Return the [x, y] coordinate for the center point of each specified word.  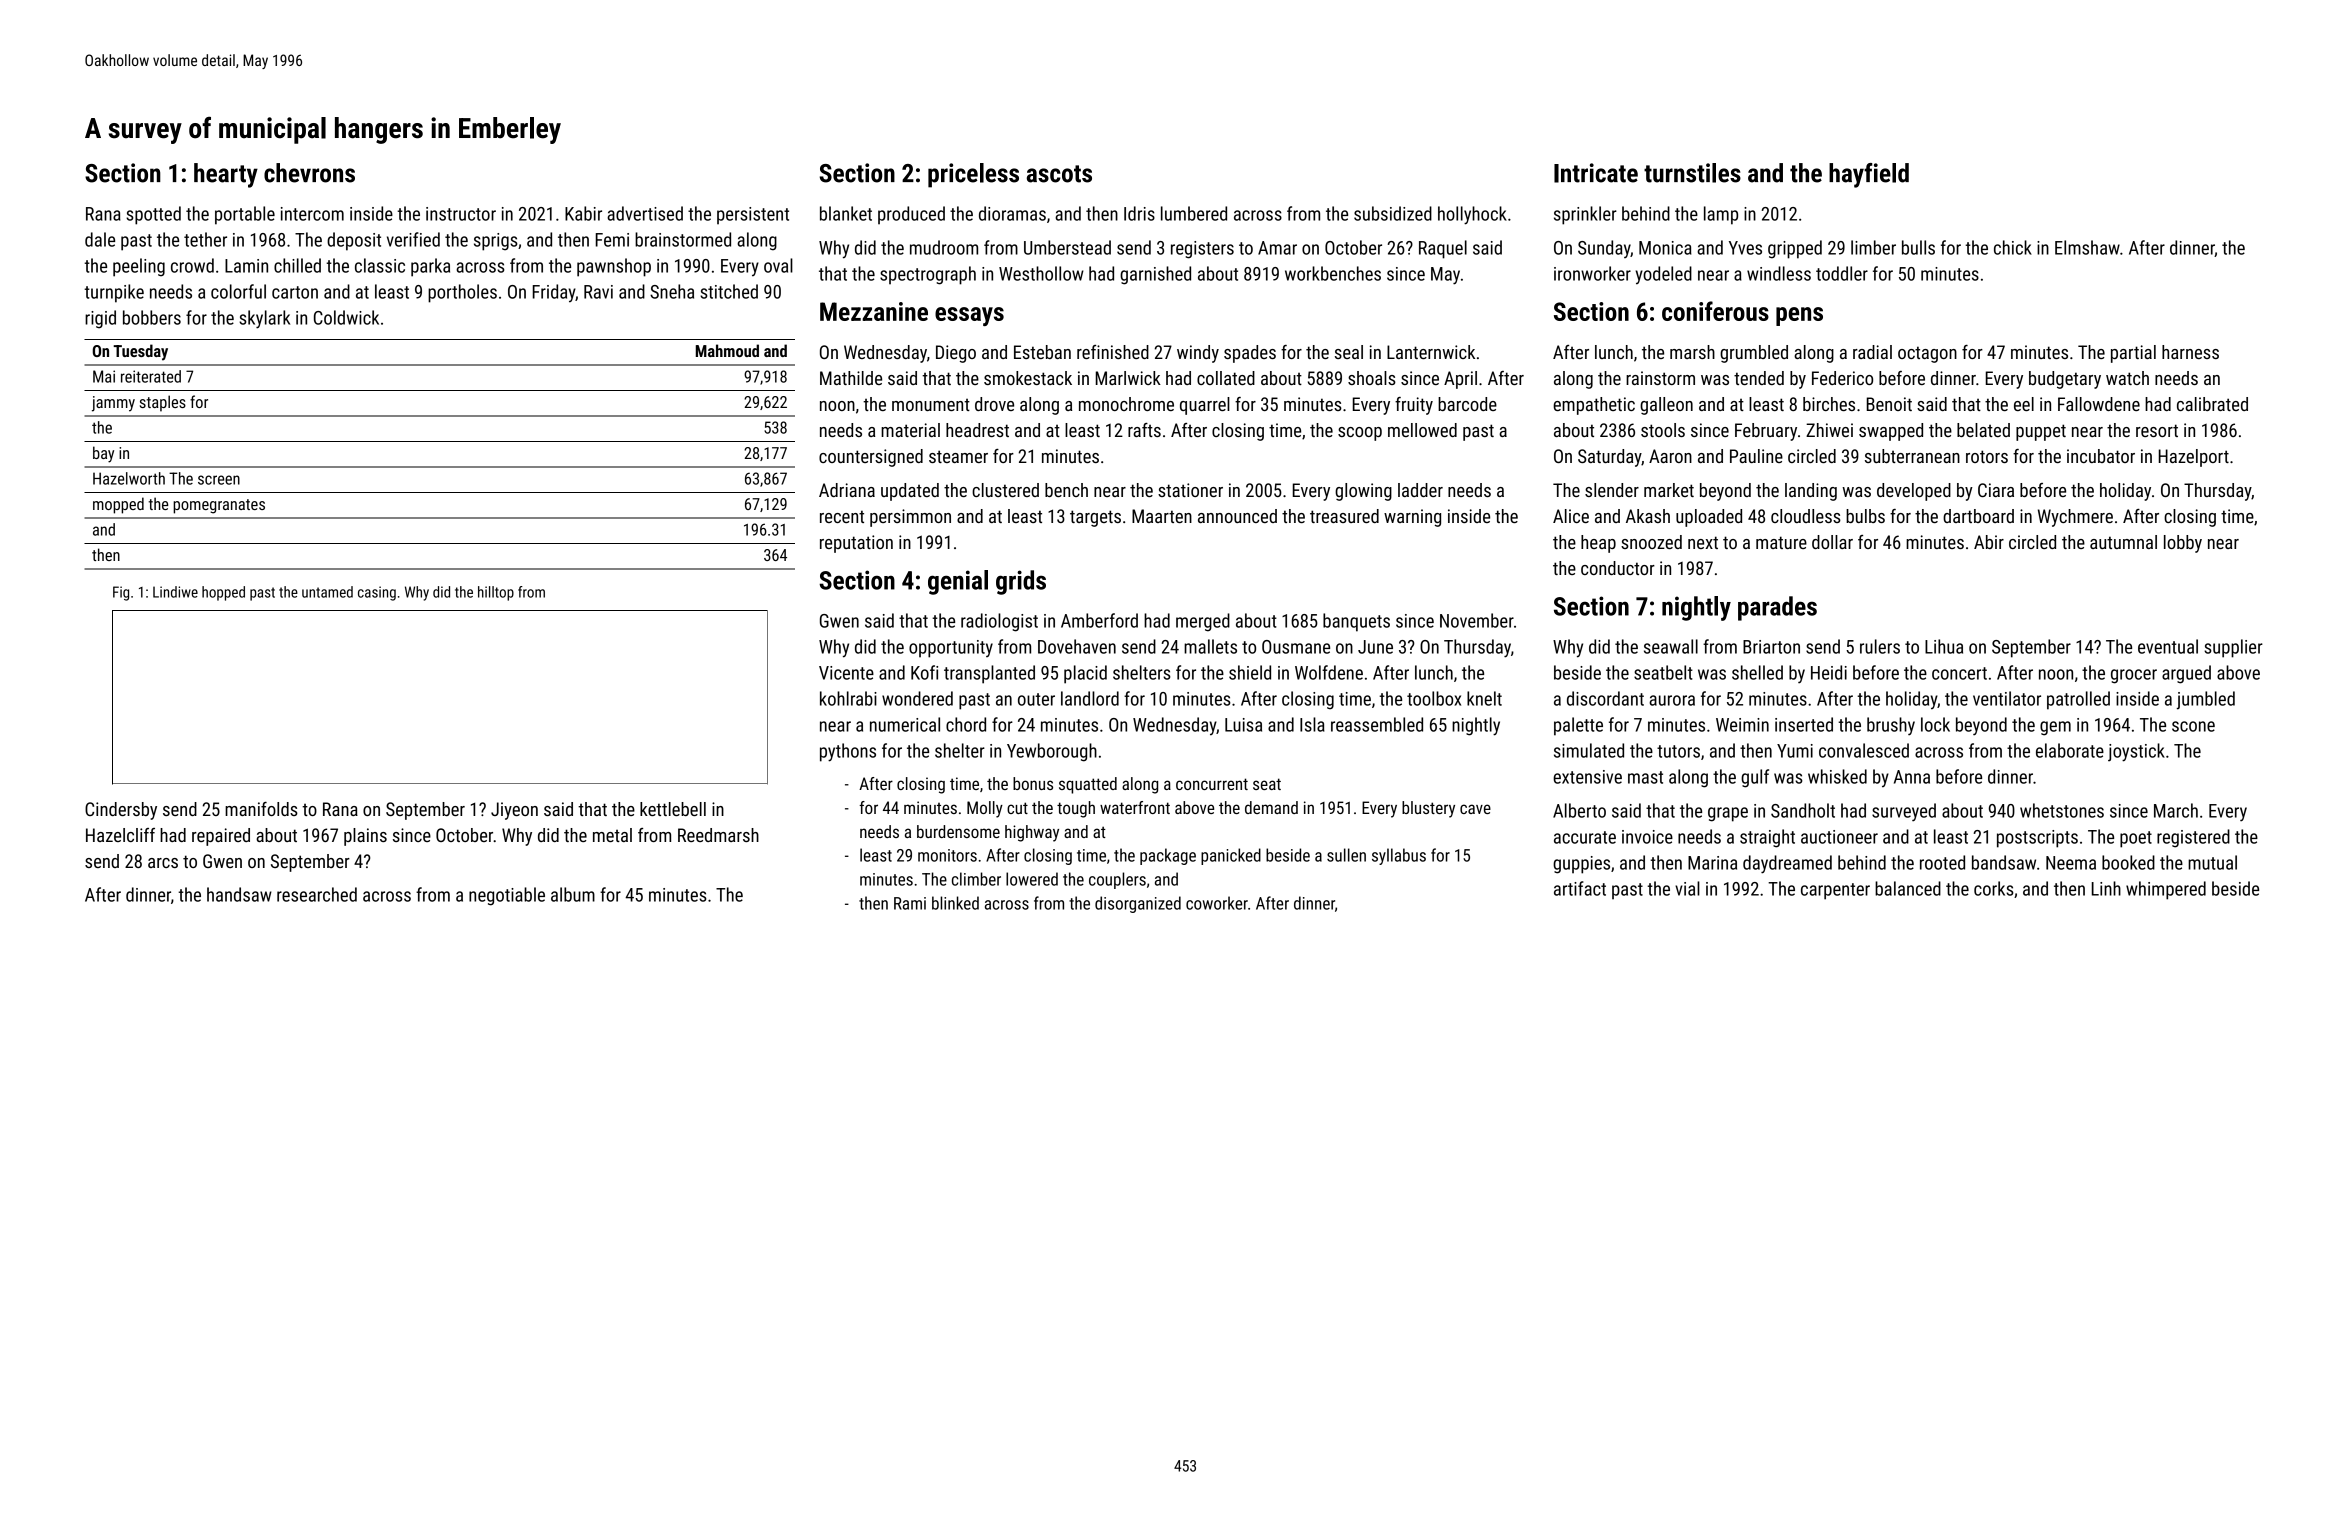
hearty [226, 175]
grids [1021, 582]
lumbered [1194, 213]
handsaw [239, 894]
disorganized [1138, 904]
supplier [2233, 648]
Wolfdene [1329, 672]
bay [103, 454]
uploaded [1709, 518]
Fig [121, 593]
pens [1799, 316]
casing [377, 593]
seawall [1671, 646]
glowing [1363, 492]
